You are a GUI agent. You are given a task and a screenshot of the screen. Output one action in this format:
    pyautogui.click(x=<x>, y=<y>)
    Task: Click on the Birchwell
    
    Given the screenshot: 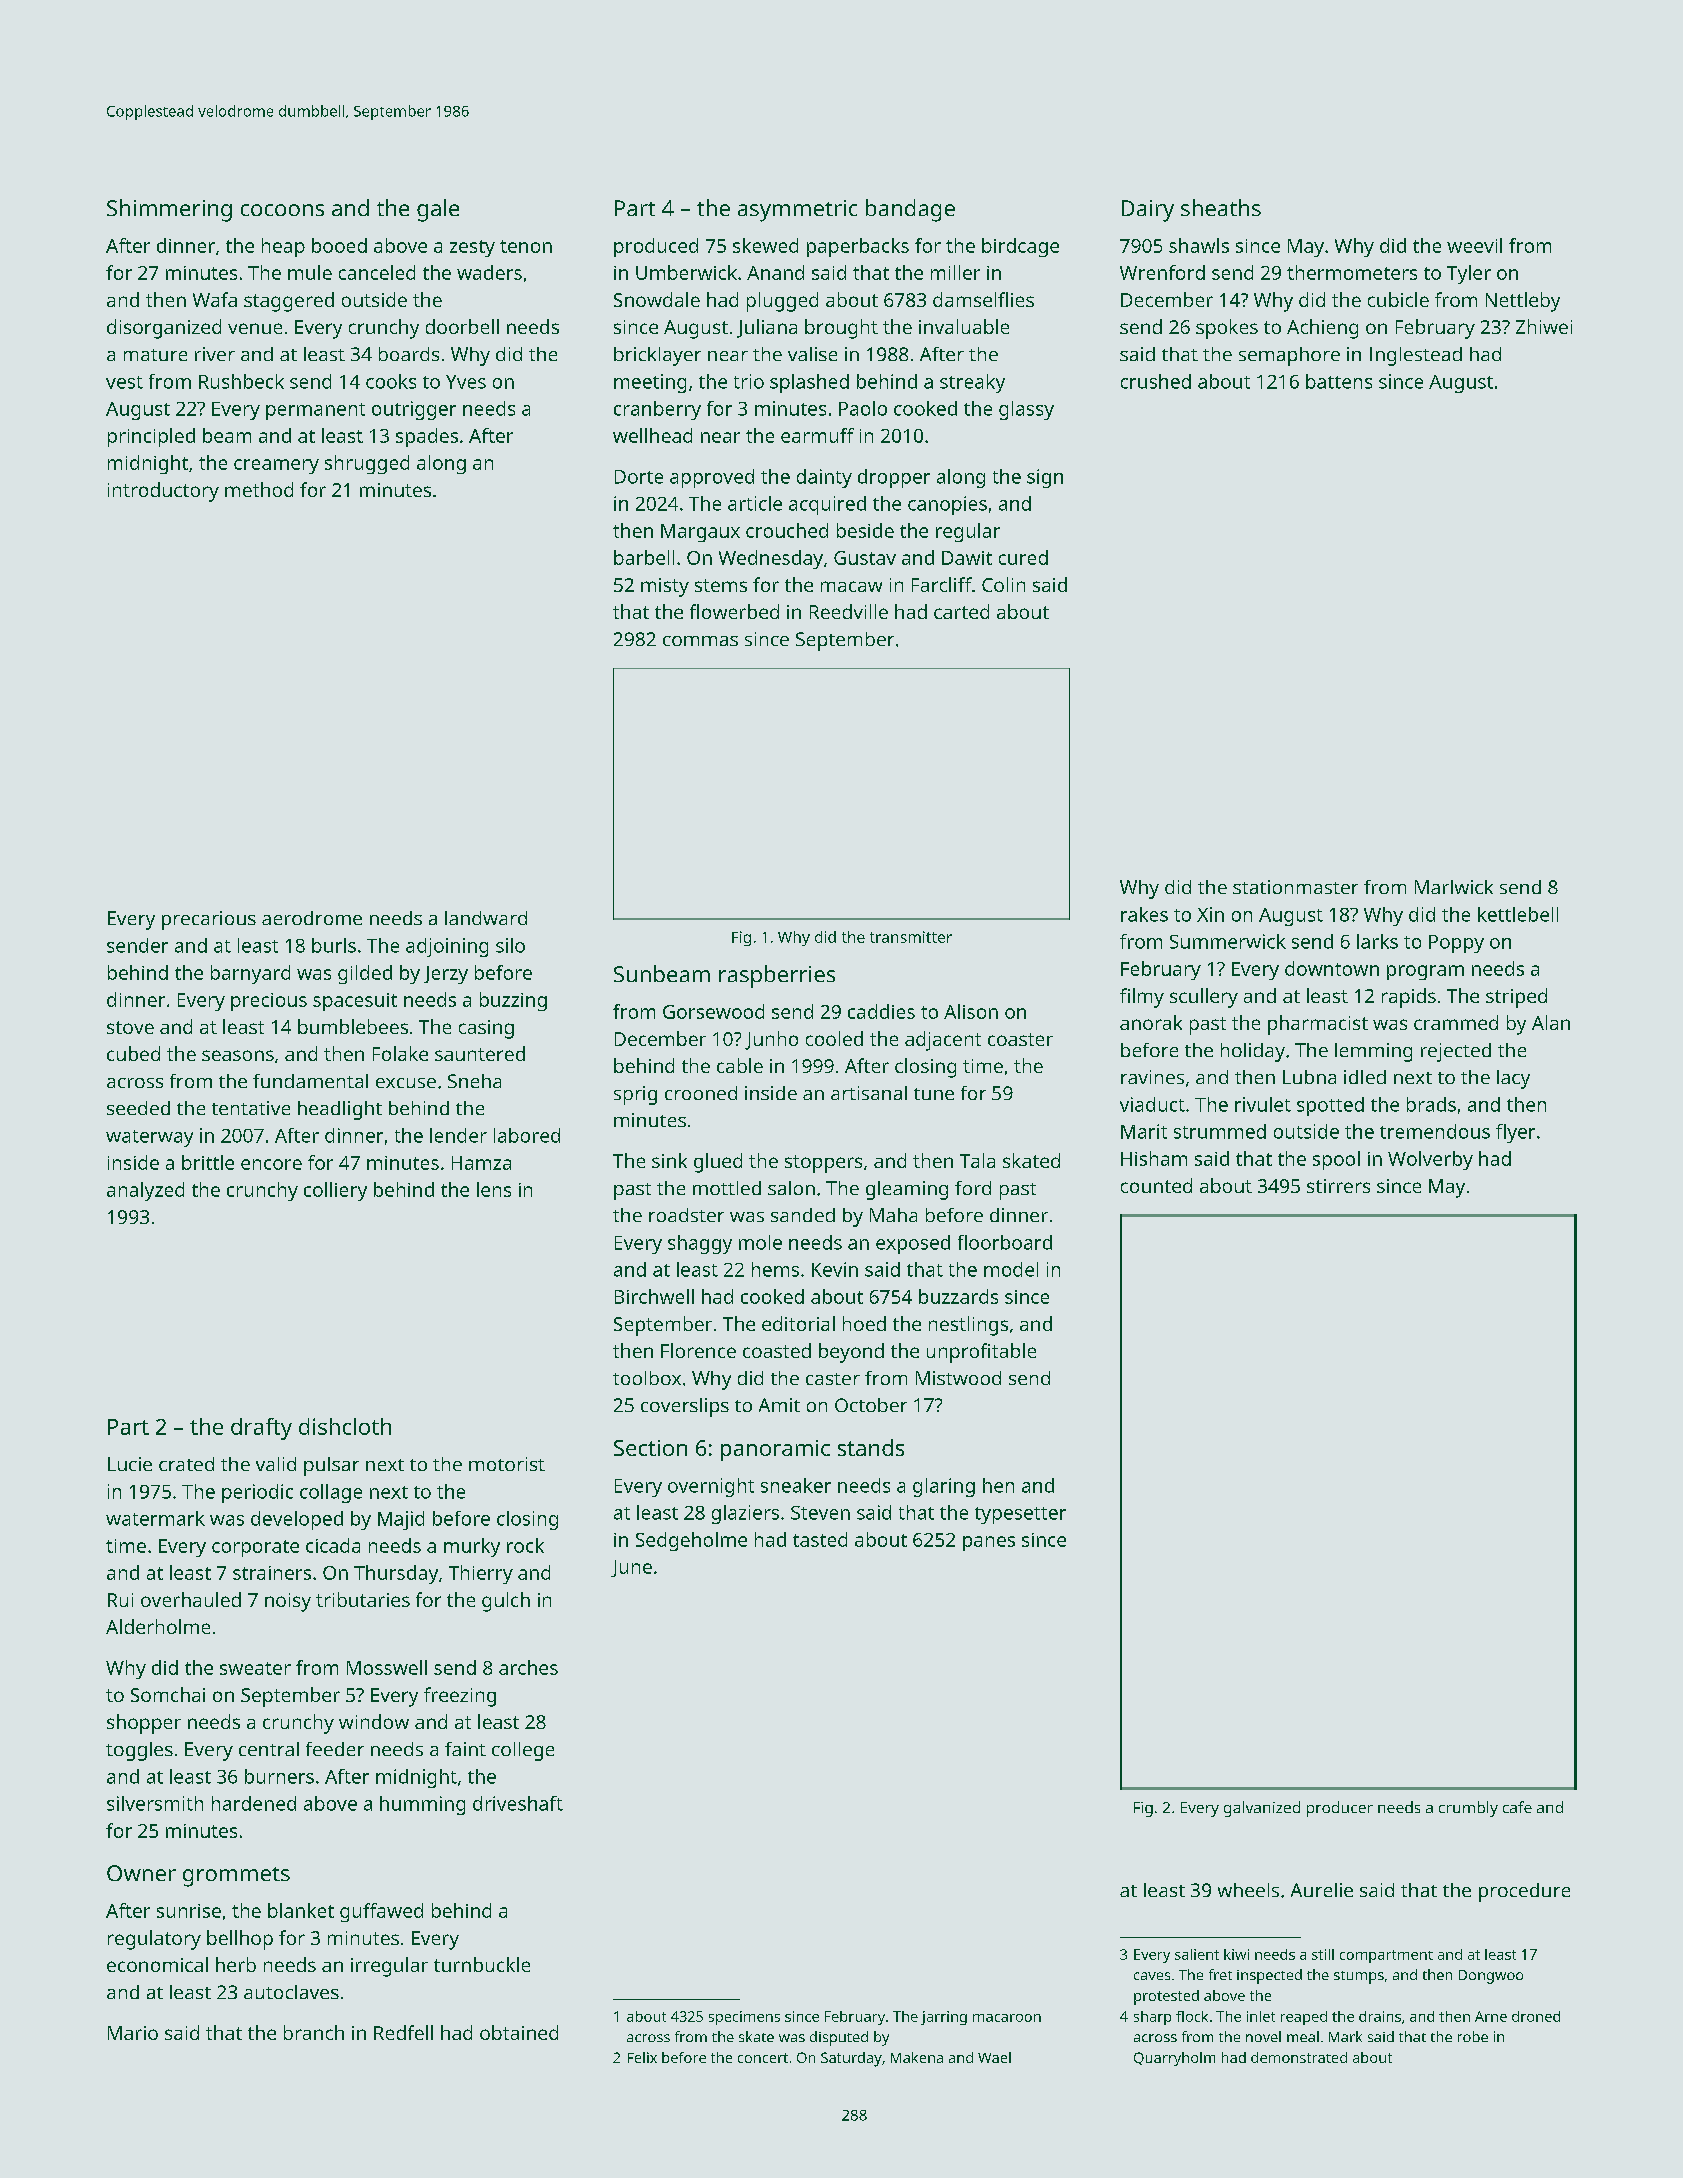 What is the action you would take?
    pyautogui.click(x=654, y=1296)
